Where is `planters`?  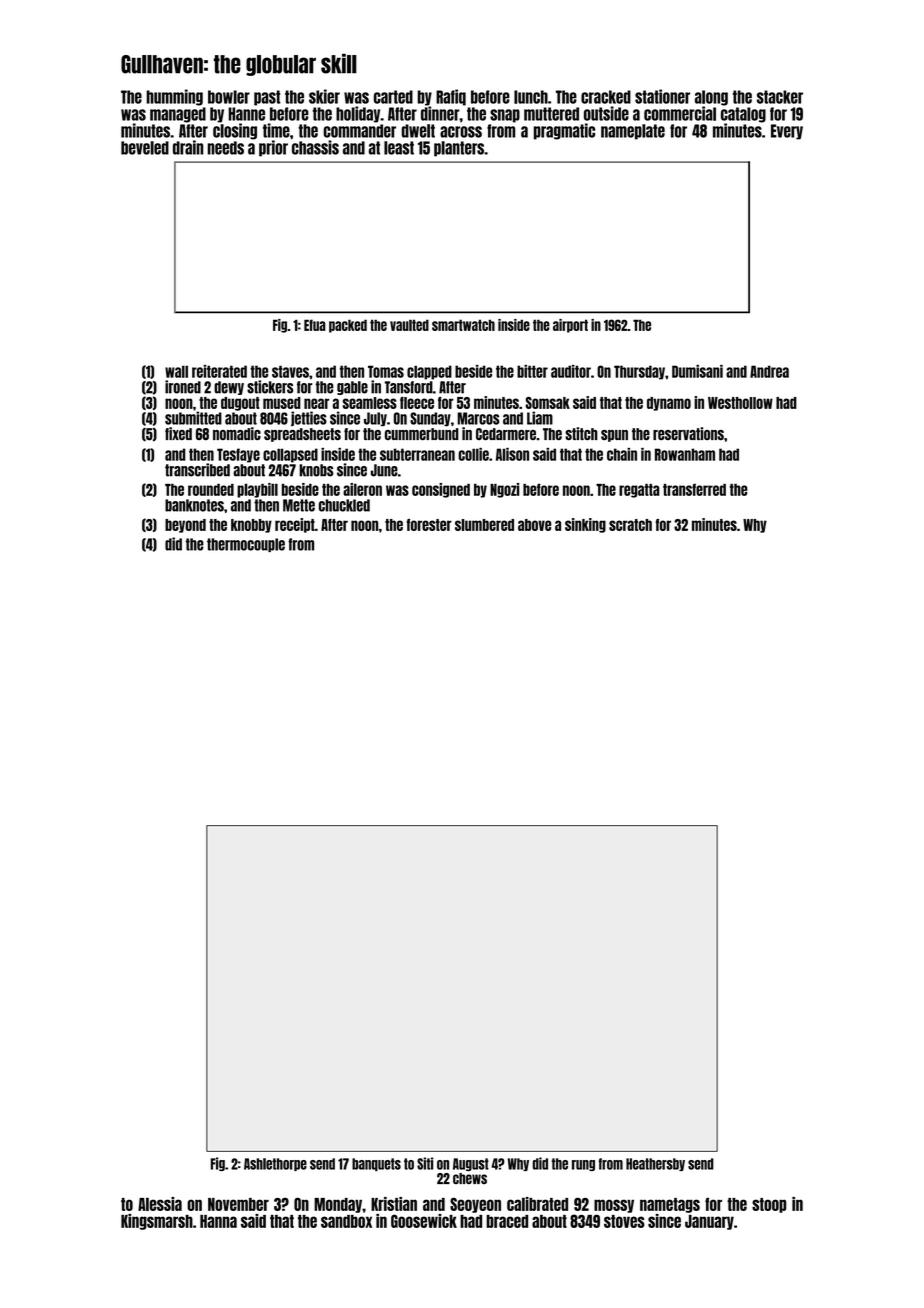
planters is located at coordinates (459, 149).
